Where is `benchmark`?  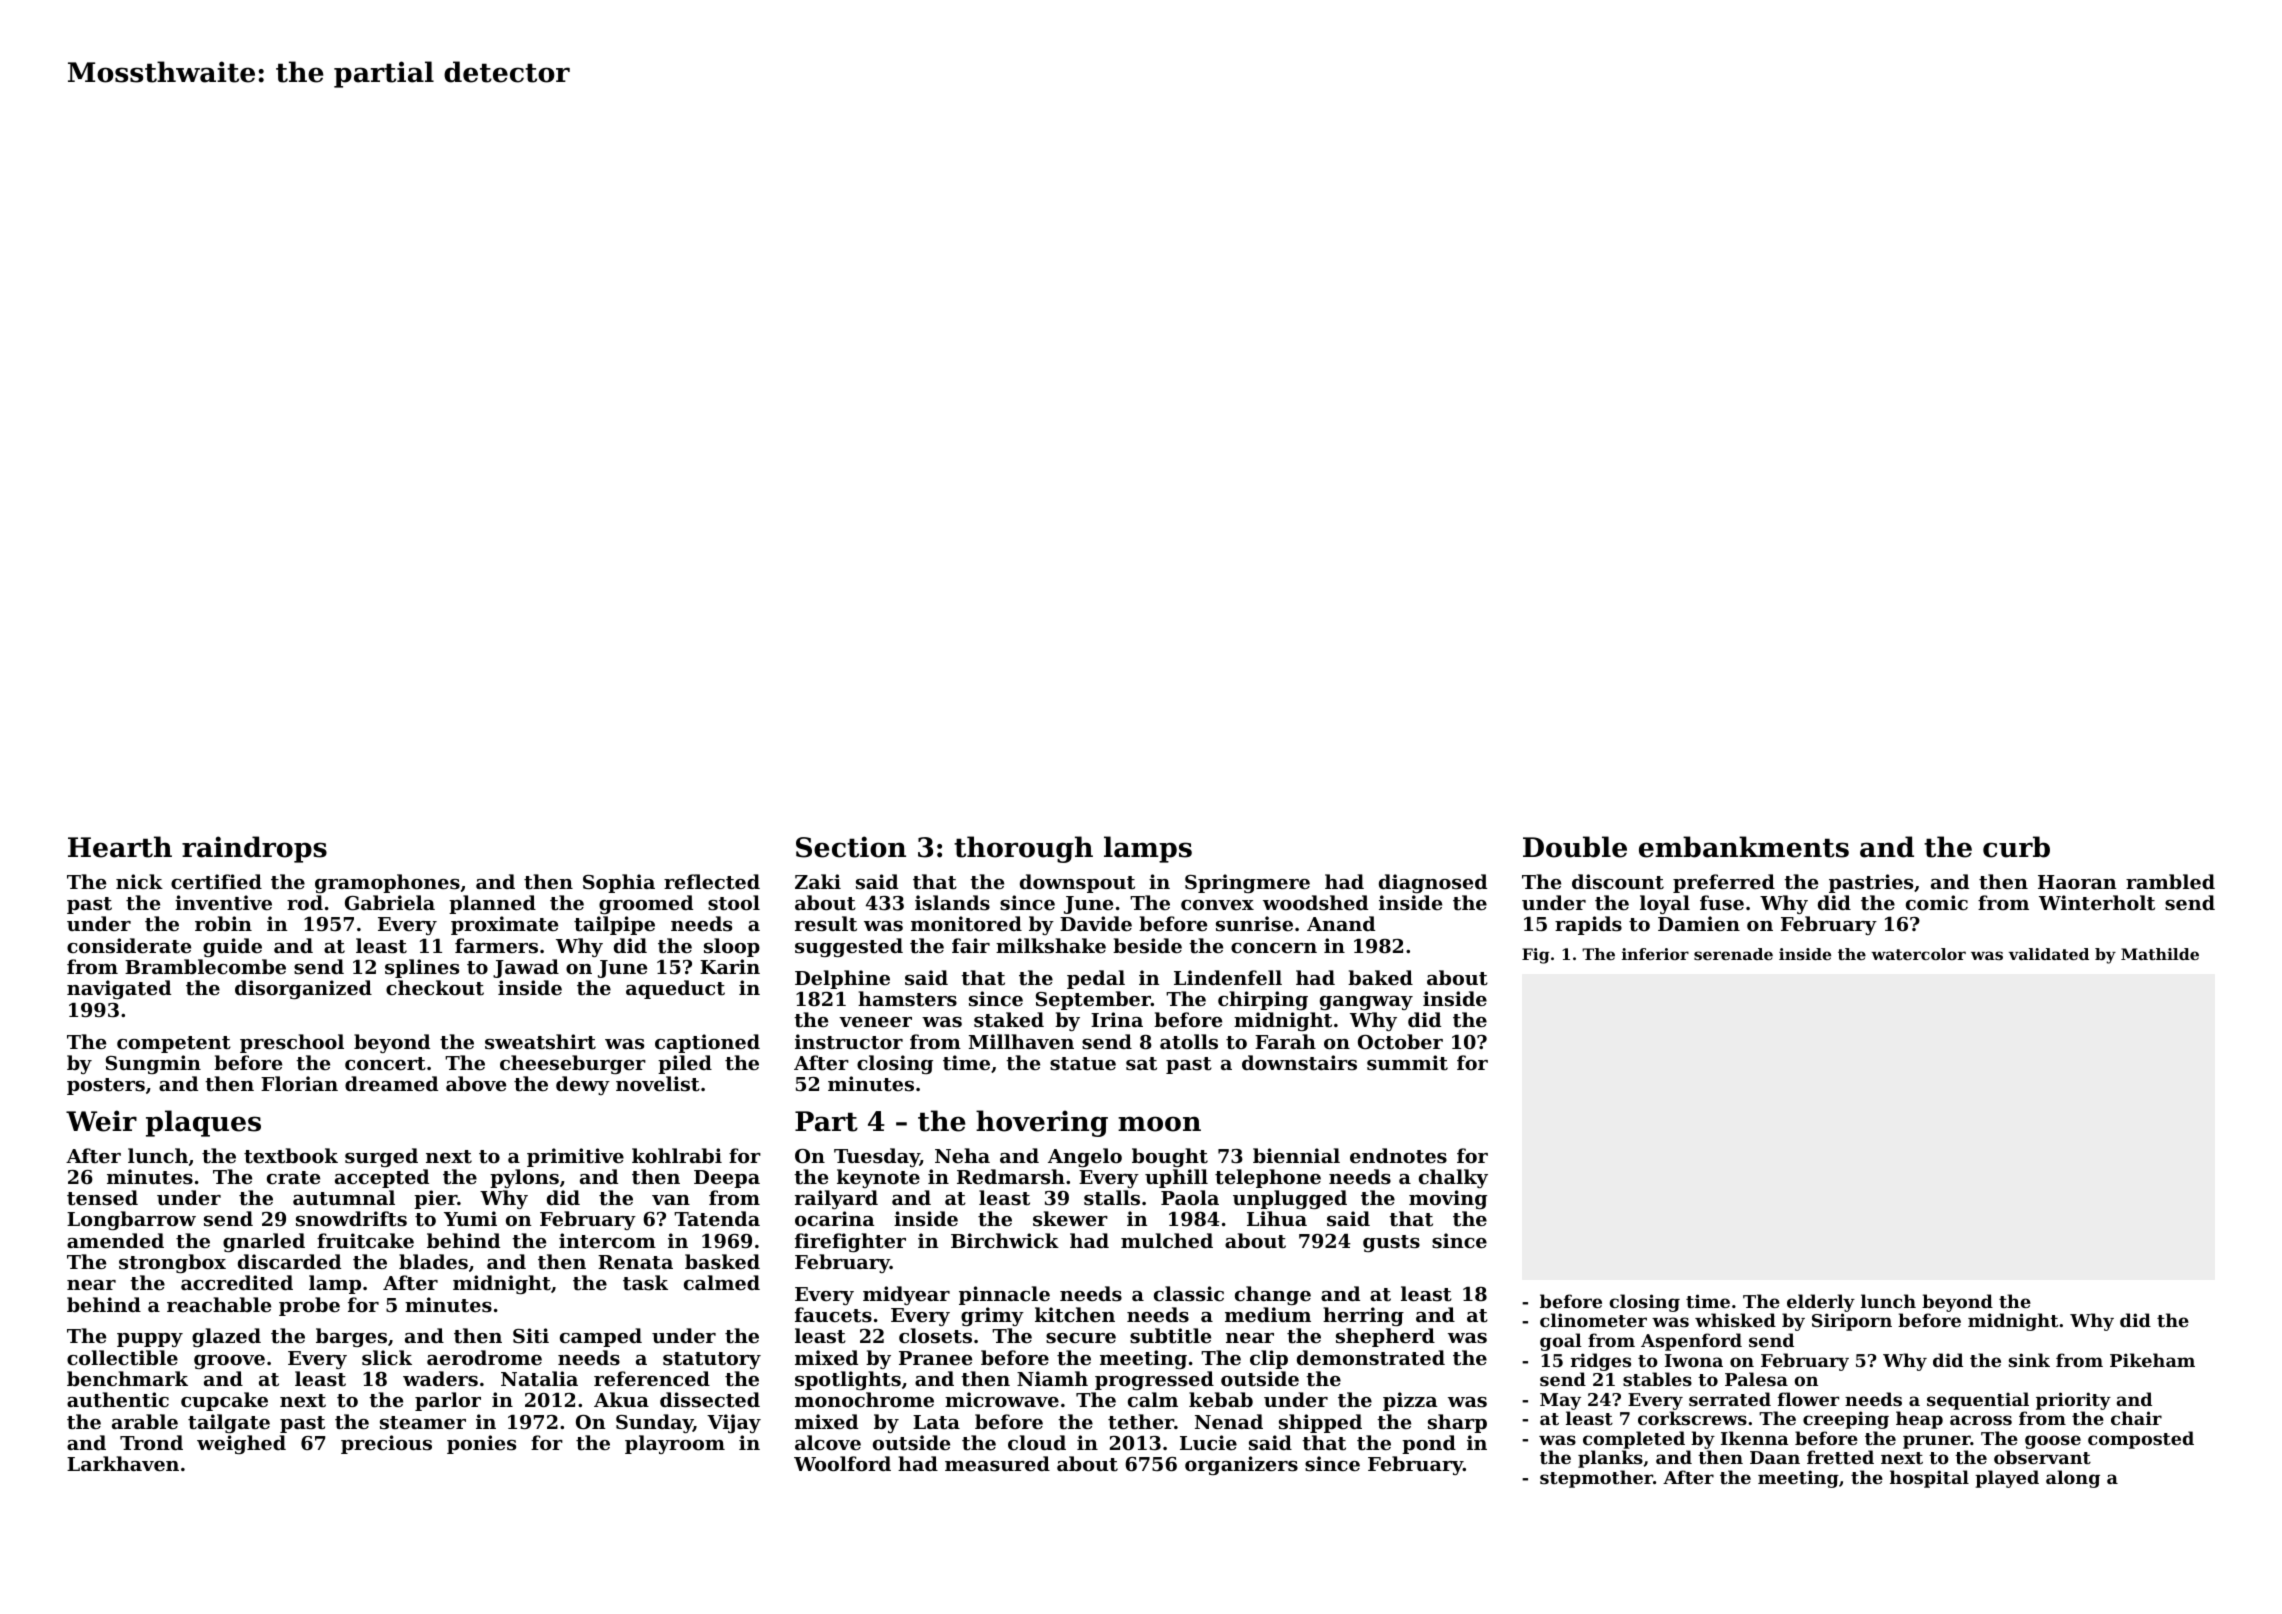 benchmark is located at coordinates (127, 1378).
